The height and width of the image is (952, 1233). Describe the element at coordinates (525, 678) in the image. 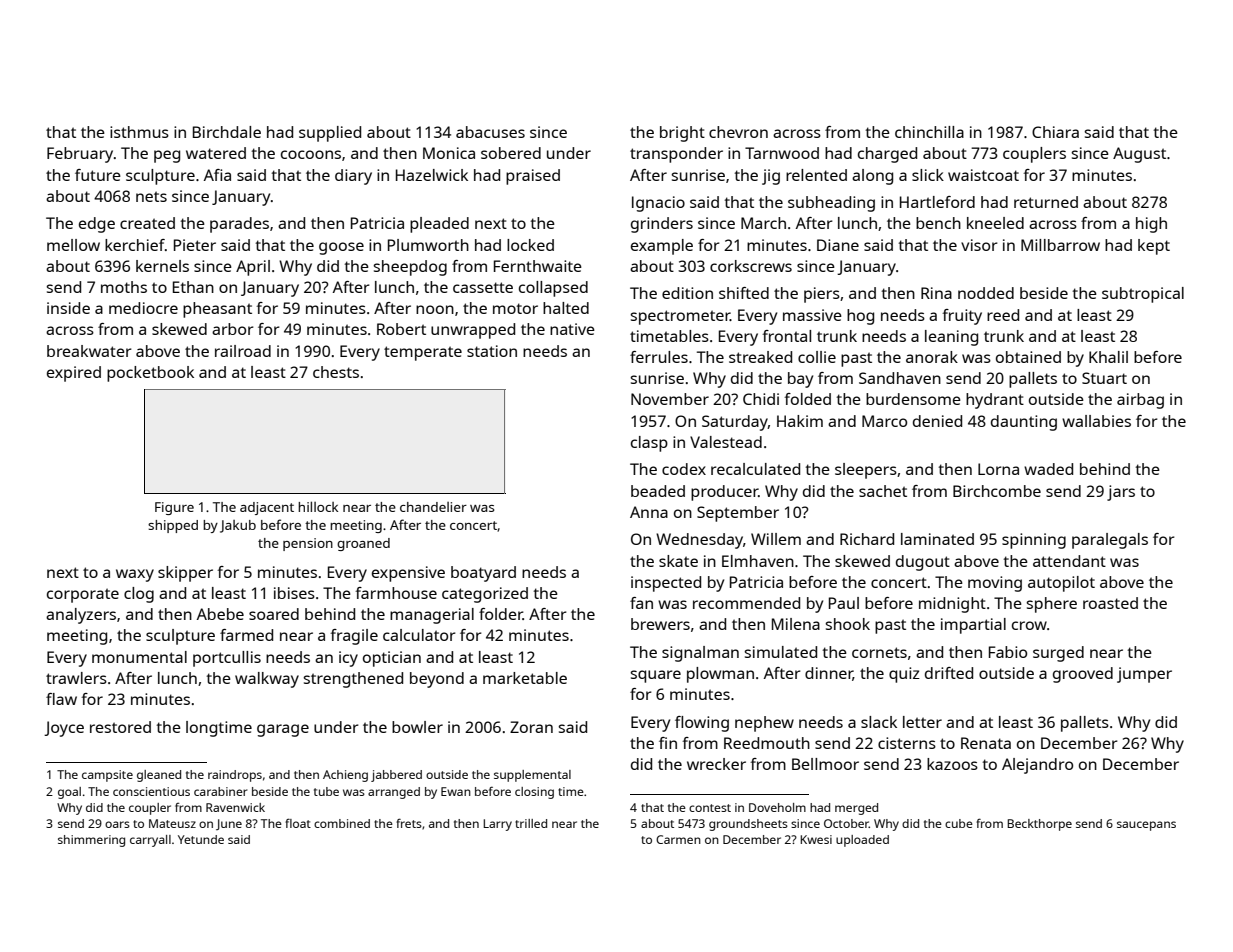

I see `marketable` at that location.
